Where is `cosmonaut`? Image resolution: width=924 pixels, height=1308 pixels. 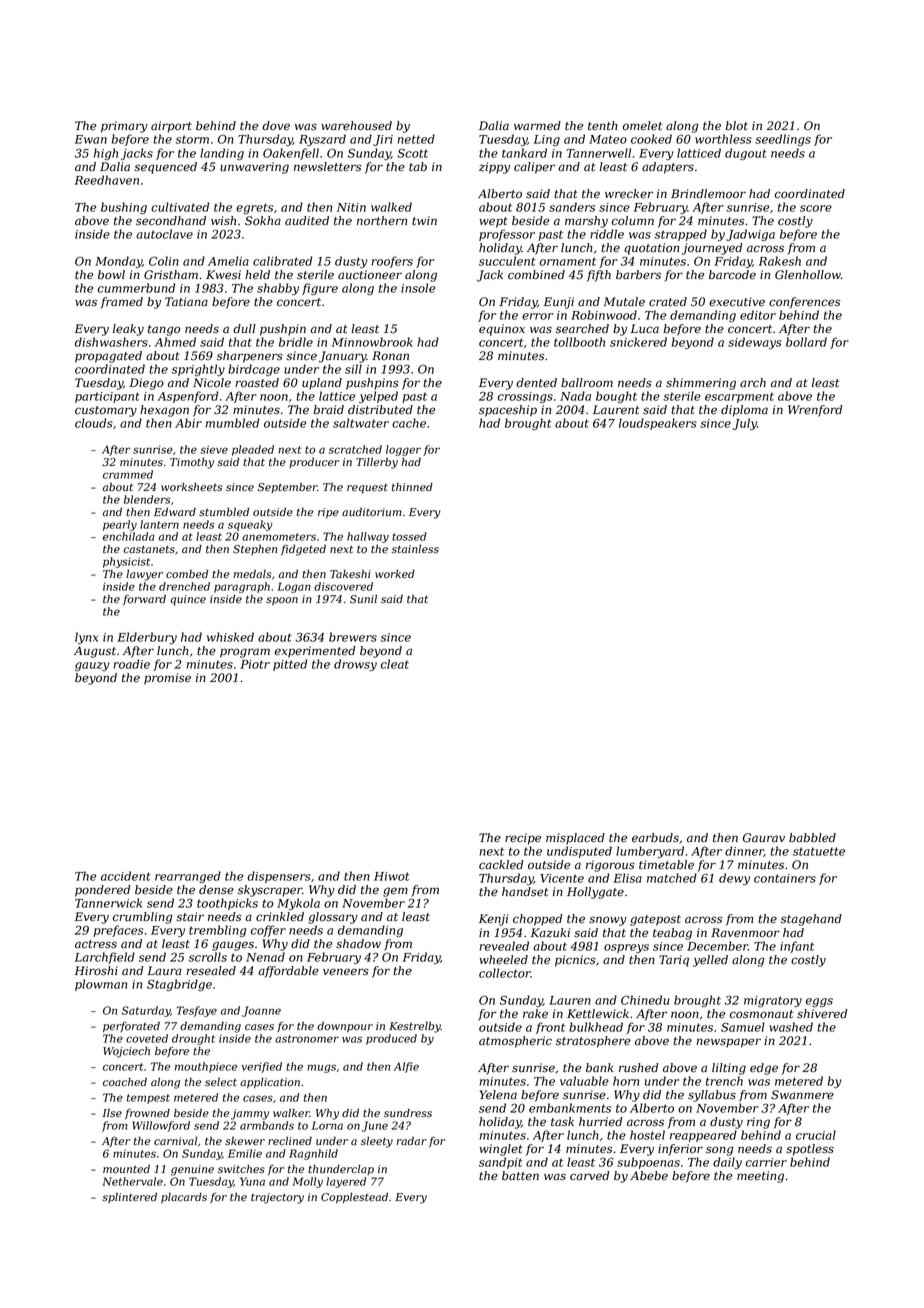
cosmonaut is located at coordinates (762, 1014).
